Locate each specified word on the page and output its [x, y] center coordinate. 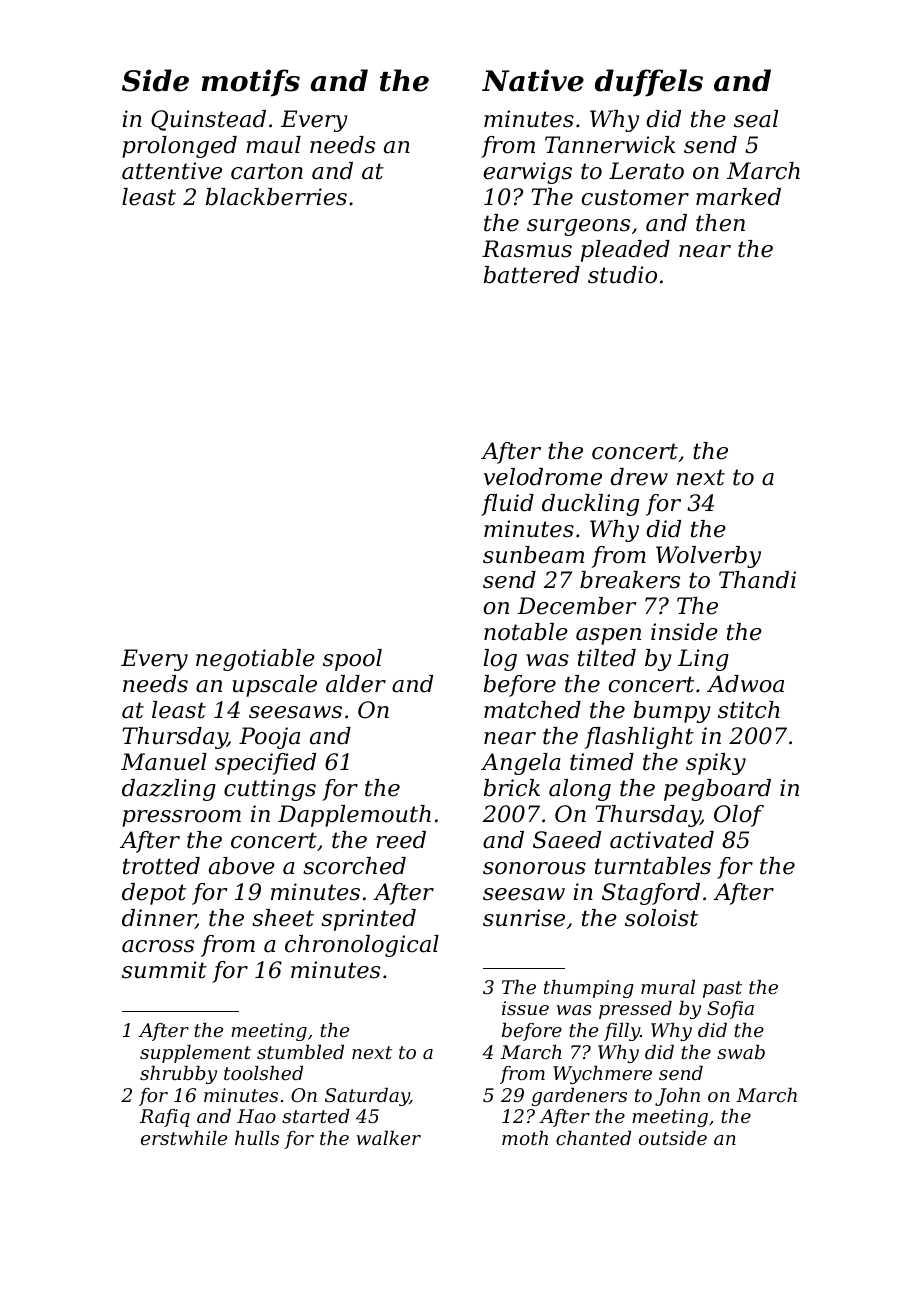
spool [352, 660]
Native [533, 80]
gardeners [579, 1097]
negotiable [255, 660]
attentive [172, 171]
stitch [749, 710]
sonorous [534, 868]
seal [756, 119]
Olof [739, 816]
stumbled [300, 1052]
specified [265, 764]
